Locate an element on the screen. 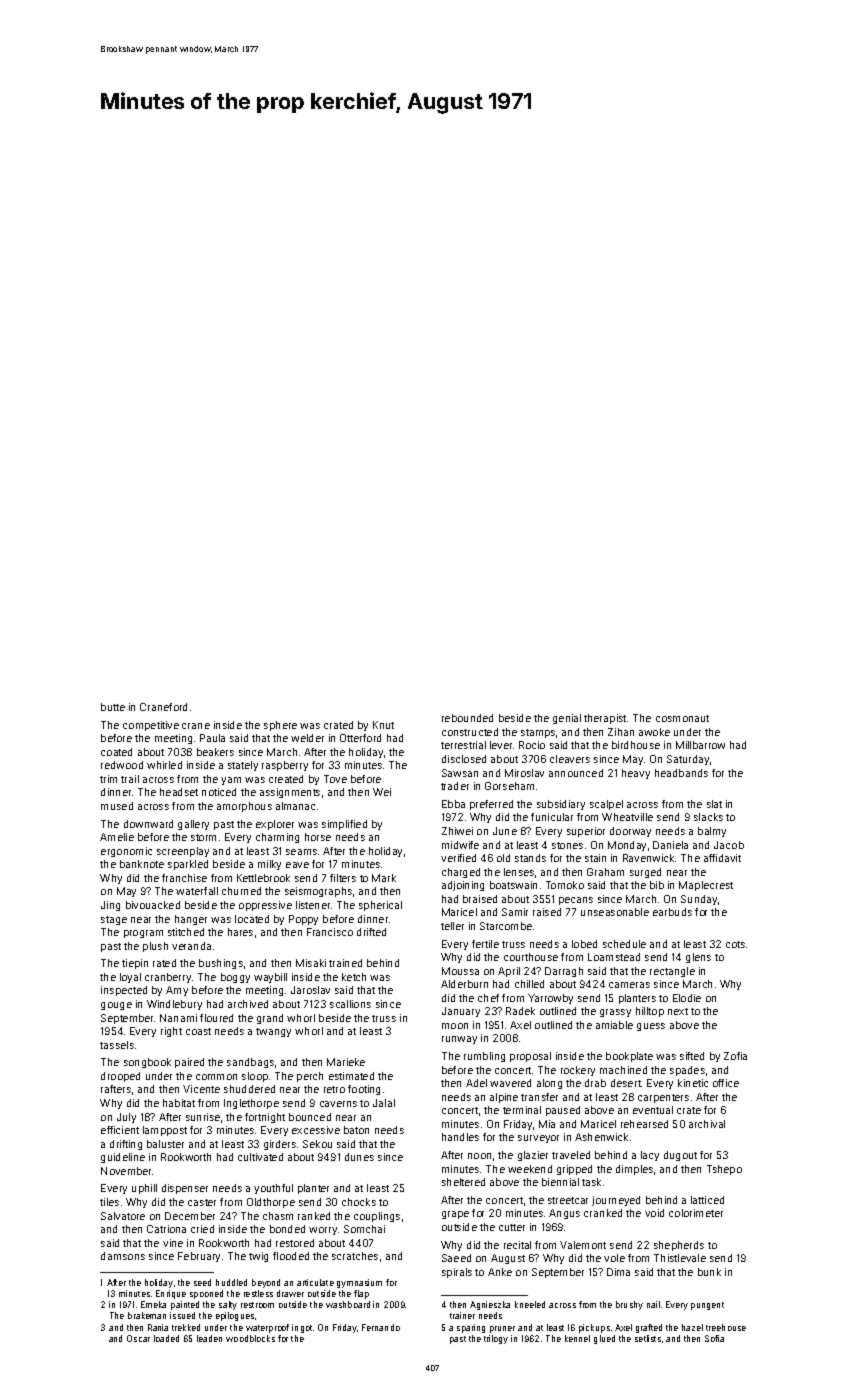 The width and height of the screenshot is (849, 1400). veranda is located at coordinates (191, 946).
